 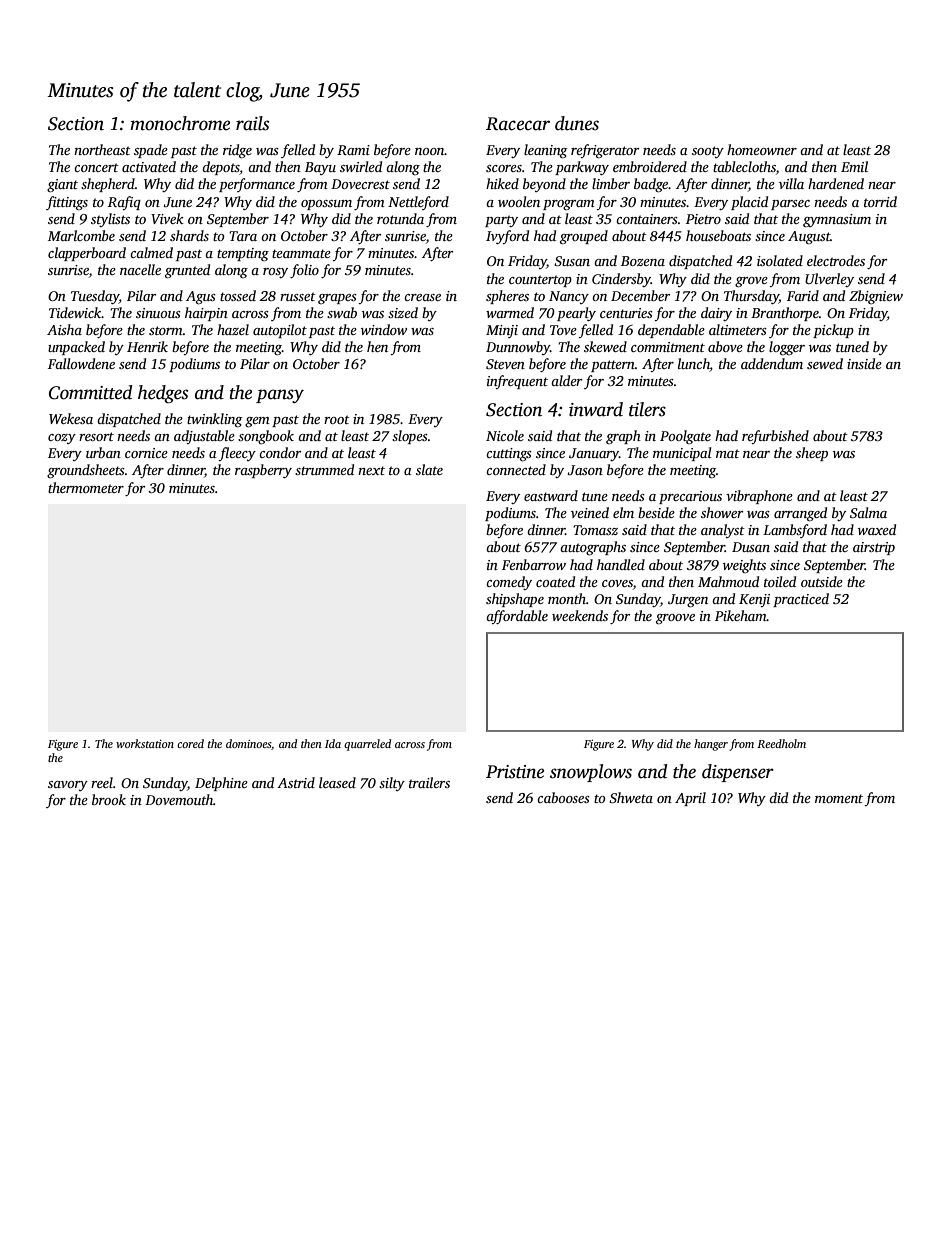 What do you see at coordinates (785, 314) in the image?
I see `Branthorpe` at bounding box center [785, 314].
